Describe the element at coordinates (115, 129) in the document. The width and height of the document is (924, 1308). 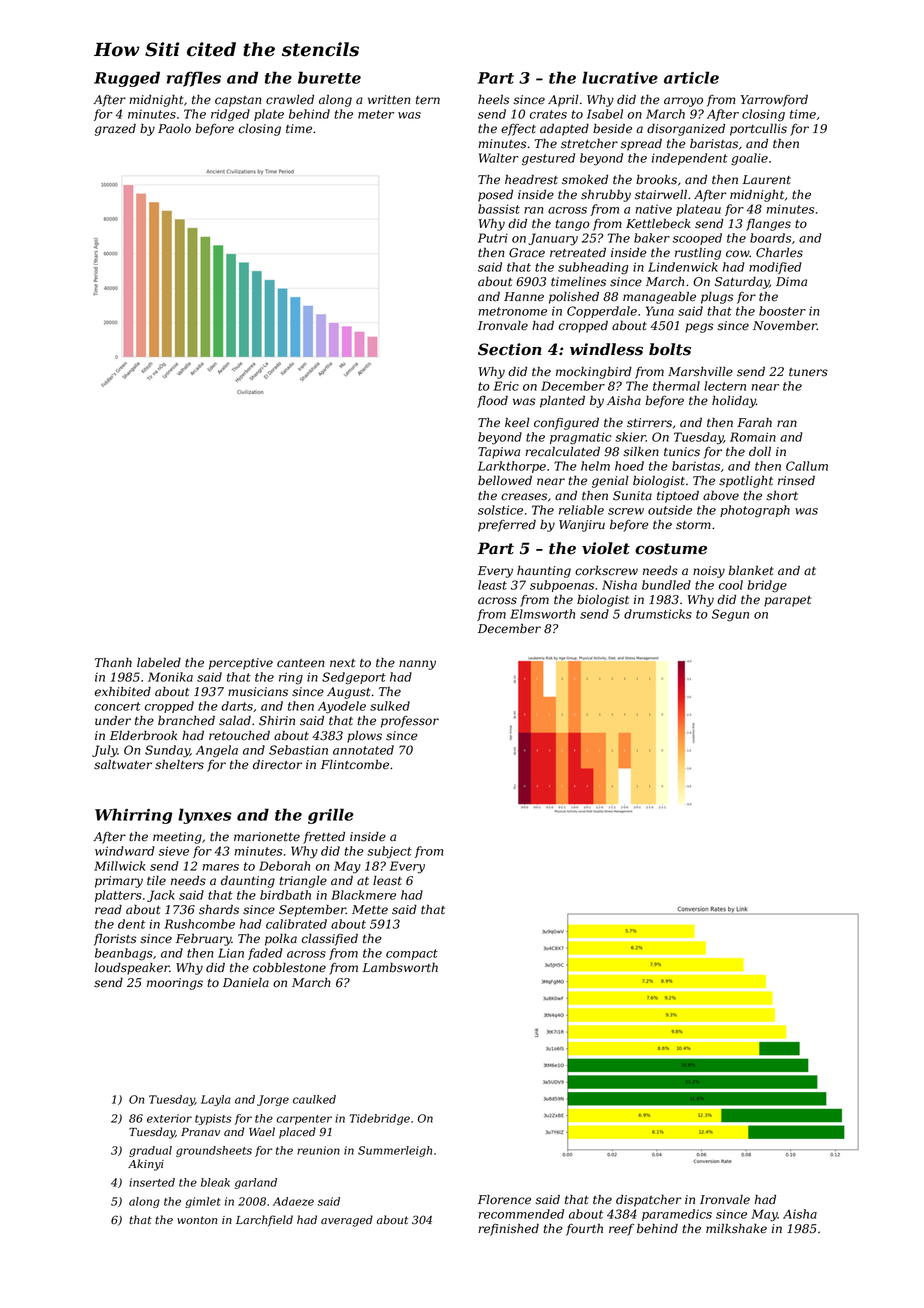
I see `grazed` at that location.
